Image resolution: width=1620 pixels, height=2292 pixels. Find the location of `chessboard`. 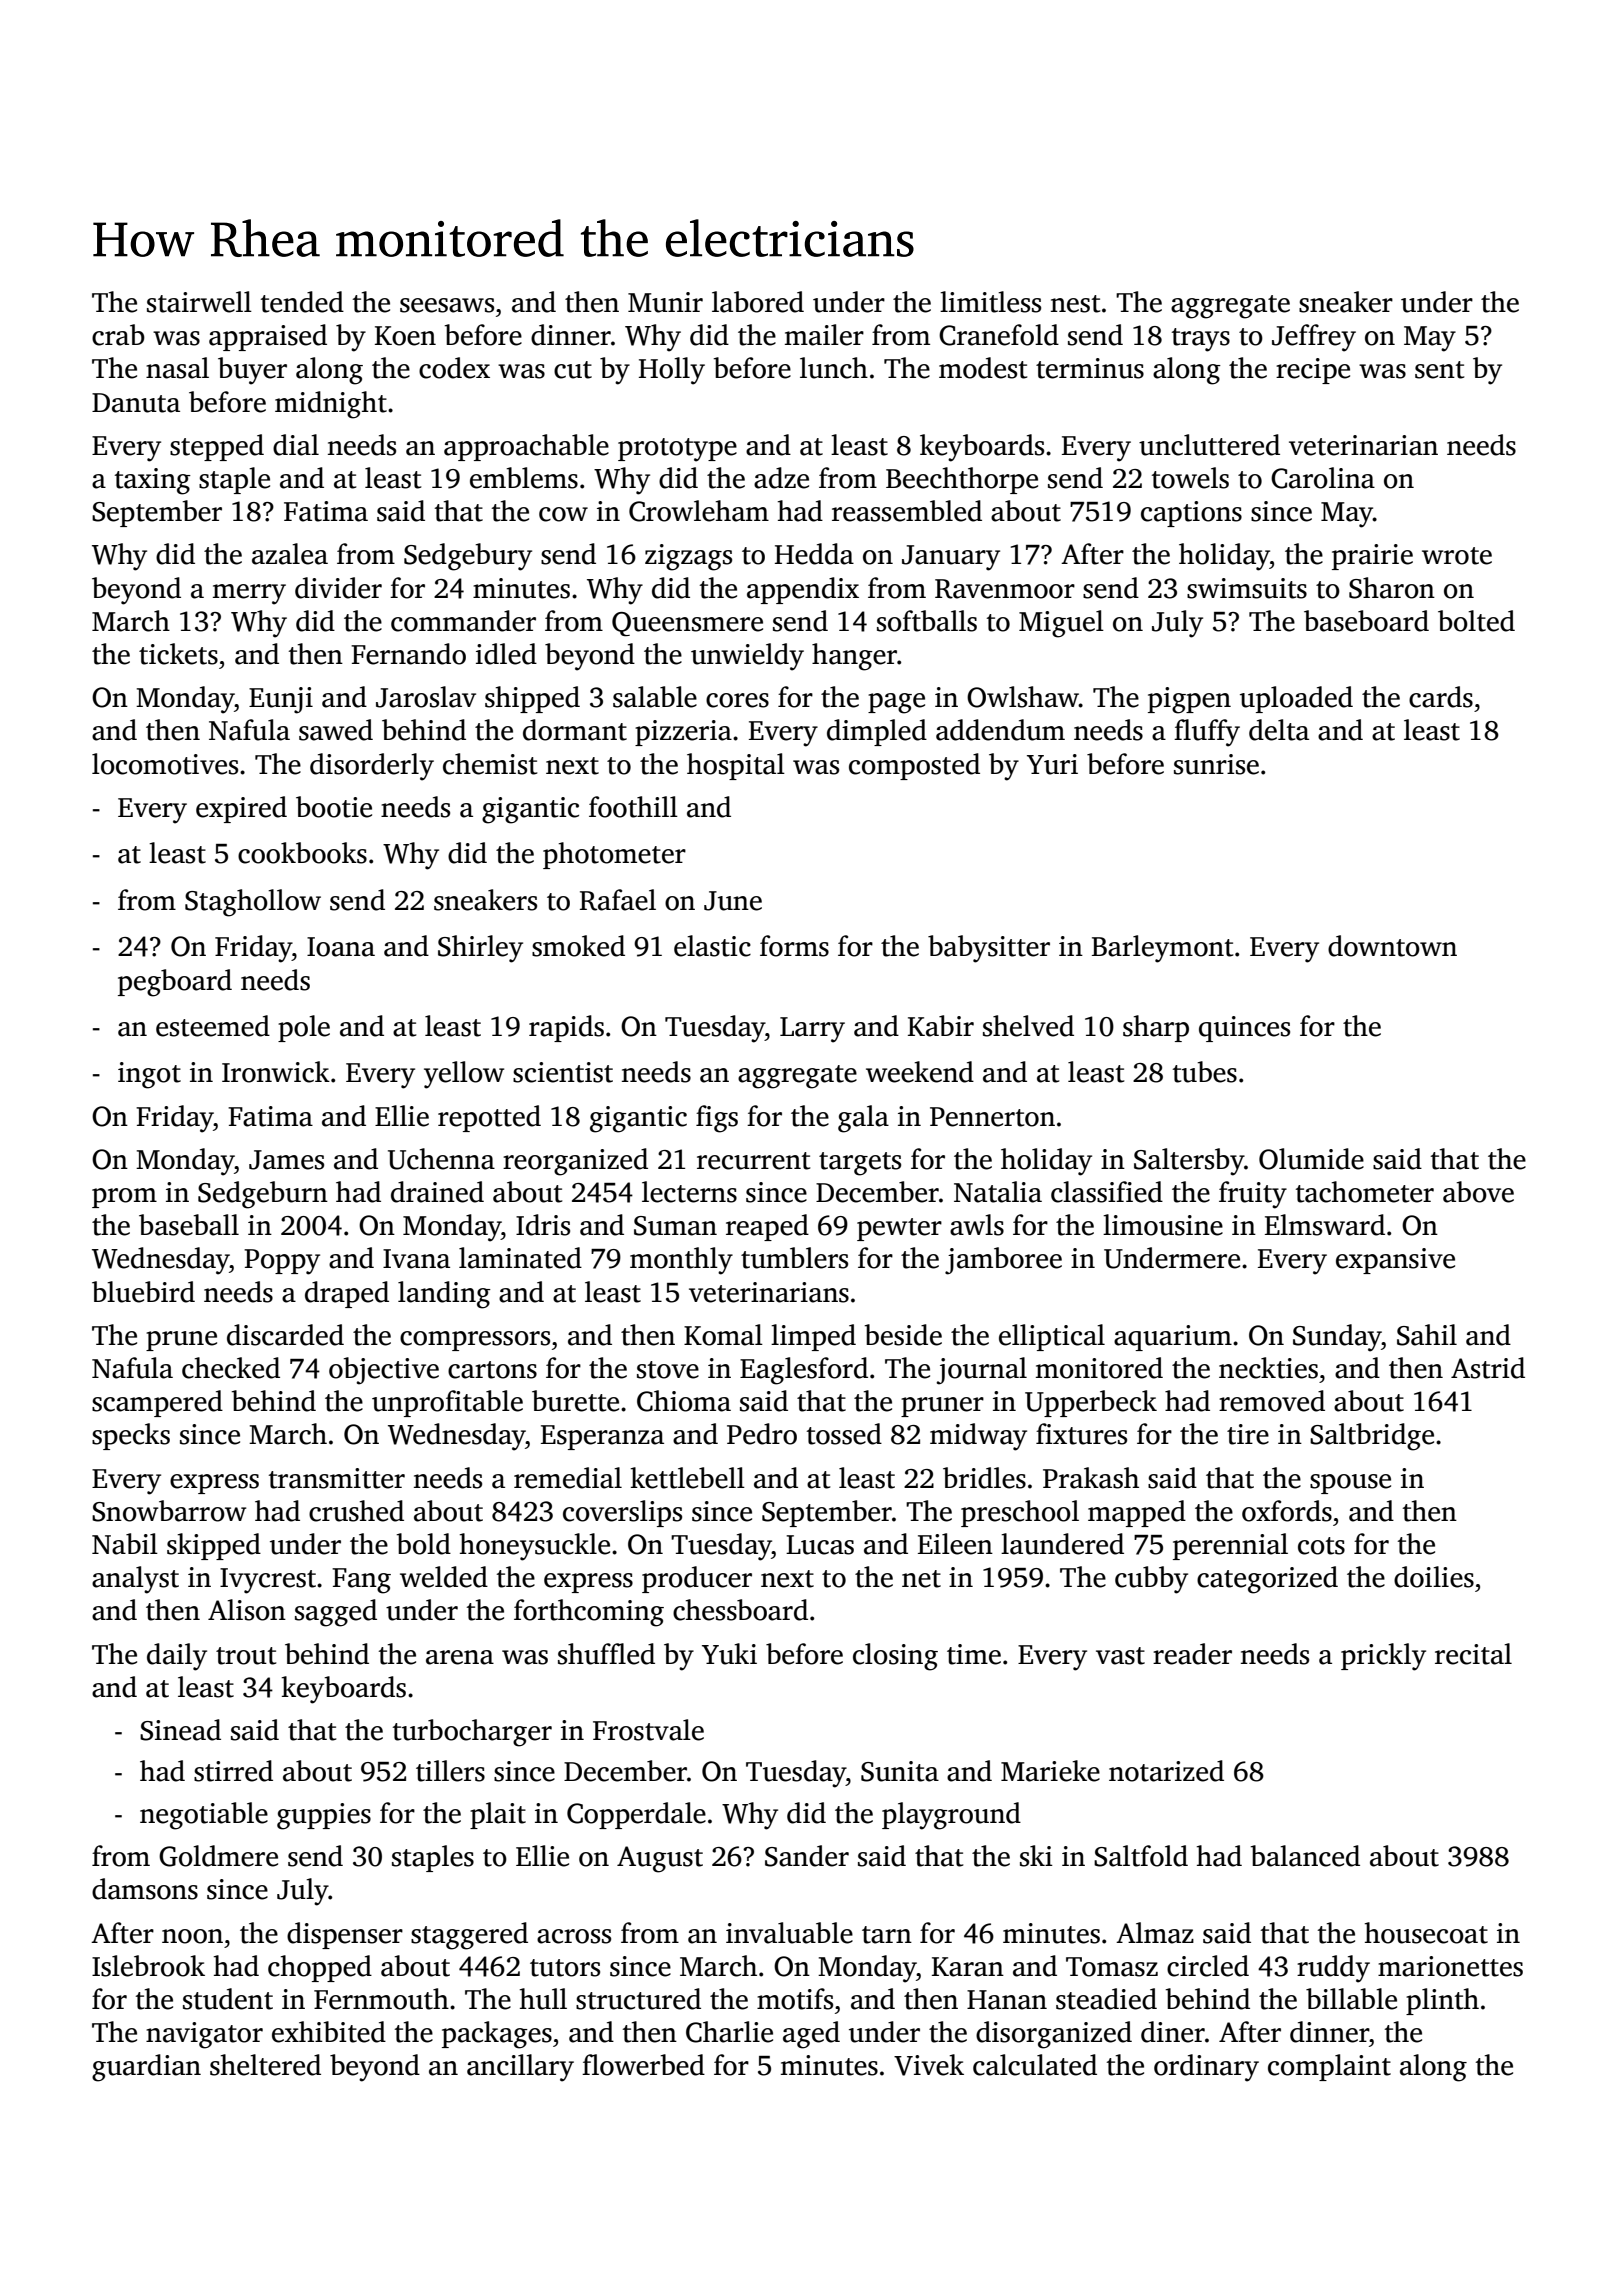

chessboard is located at coordinates (740, 1610).
